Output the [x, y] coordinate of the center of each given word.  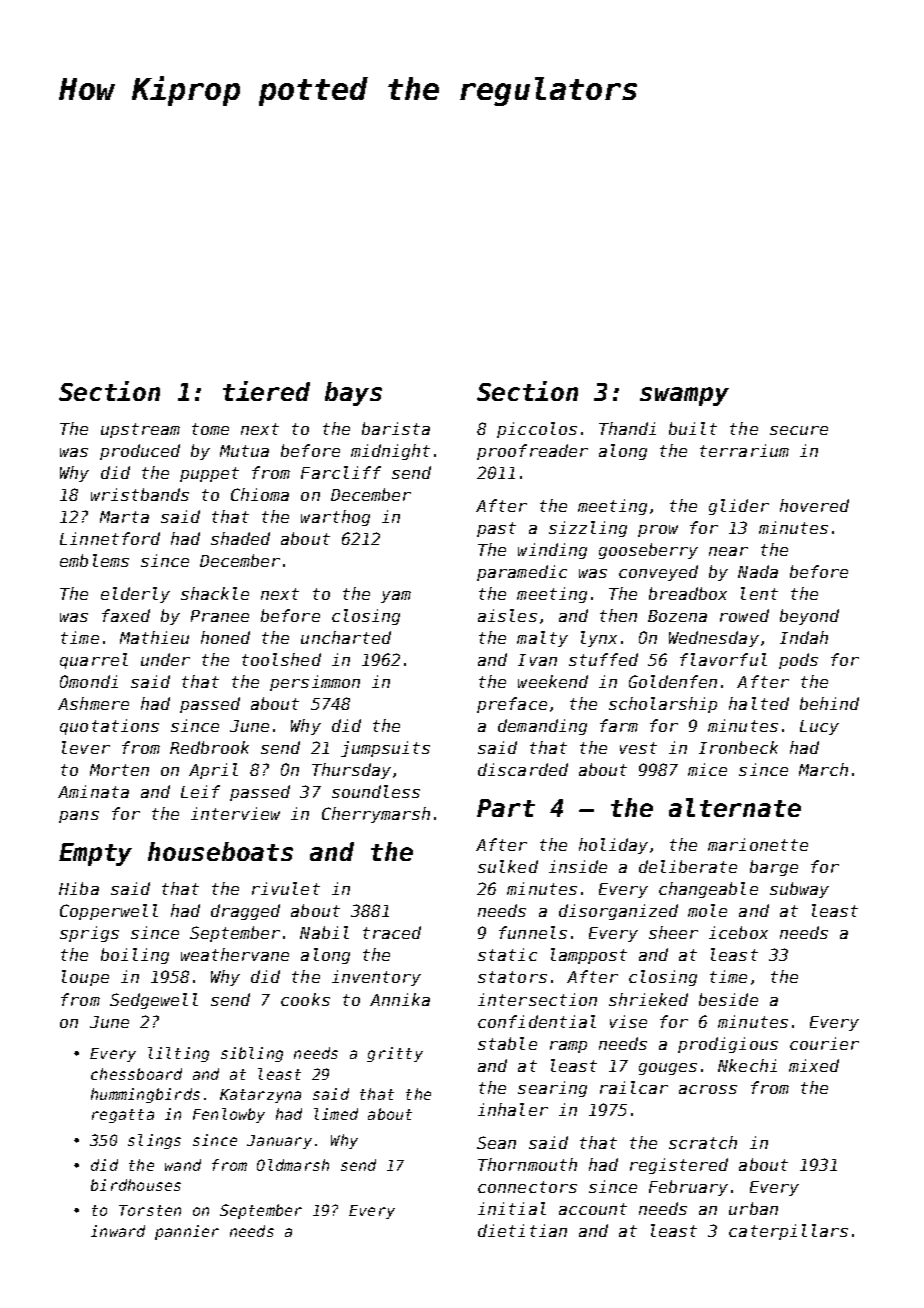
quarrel [94, 661]
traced [392, 932]
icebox [738, 932]
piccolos [537, 430]
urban [753, 1208]
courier [824, 1043]
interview [235, 813]
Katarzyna [260, 1096]
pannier [187, 1232]
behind [829, 703]
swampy [684, 396]
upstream [140, 430]
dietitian [522, 1230]
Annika [400, 999]
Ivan [537, 660]
